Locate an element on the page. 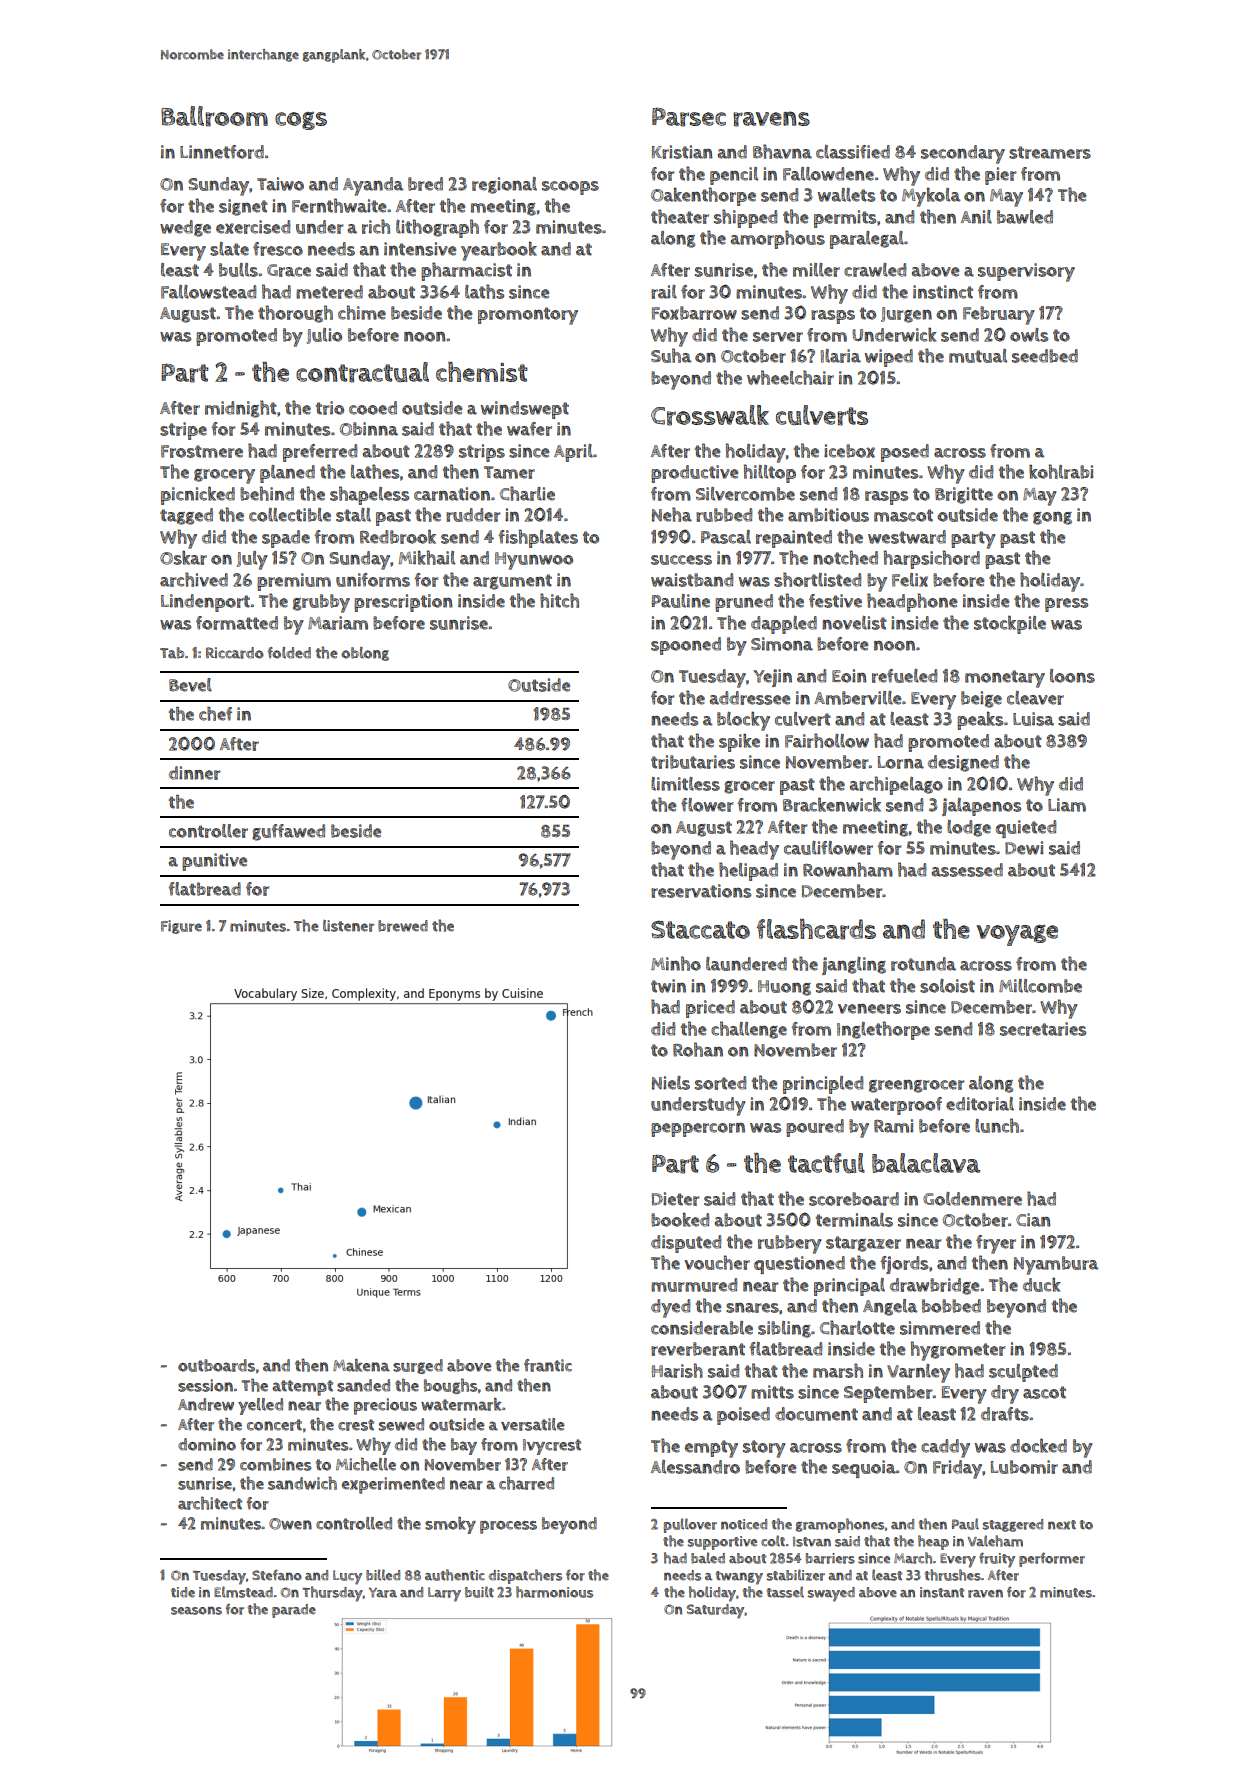 The height and width of the document is (1782, 1260). hitch is located at coordinates (559, 600).
